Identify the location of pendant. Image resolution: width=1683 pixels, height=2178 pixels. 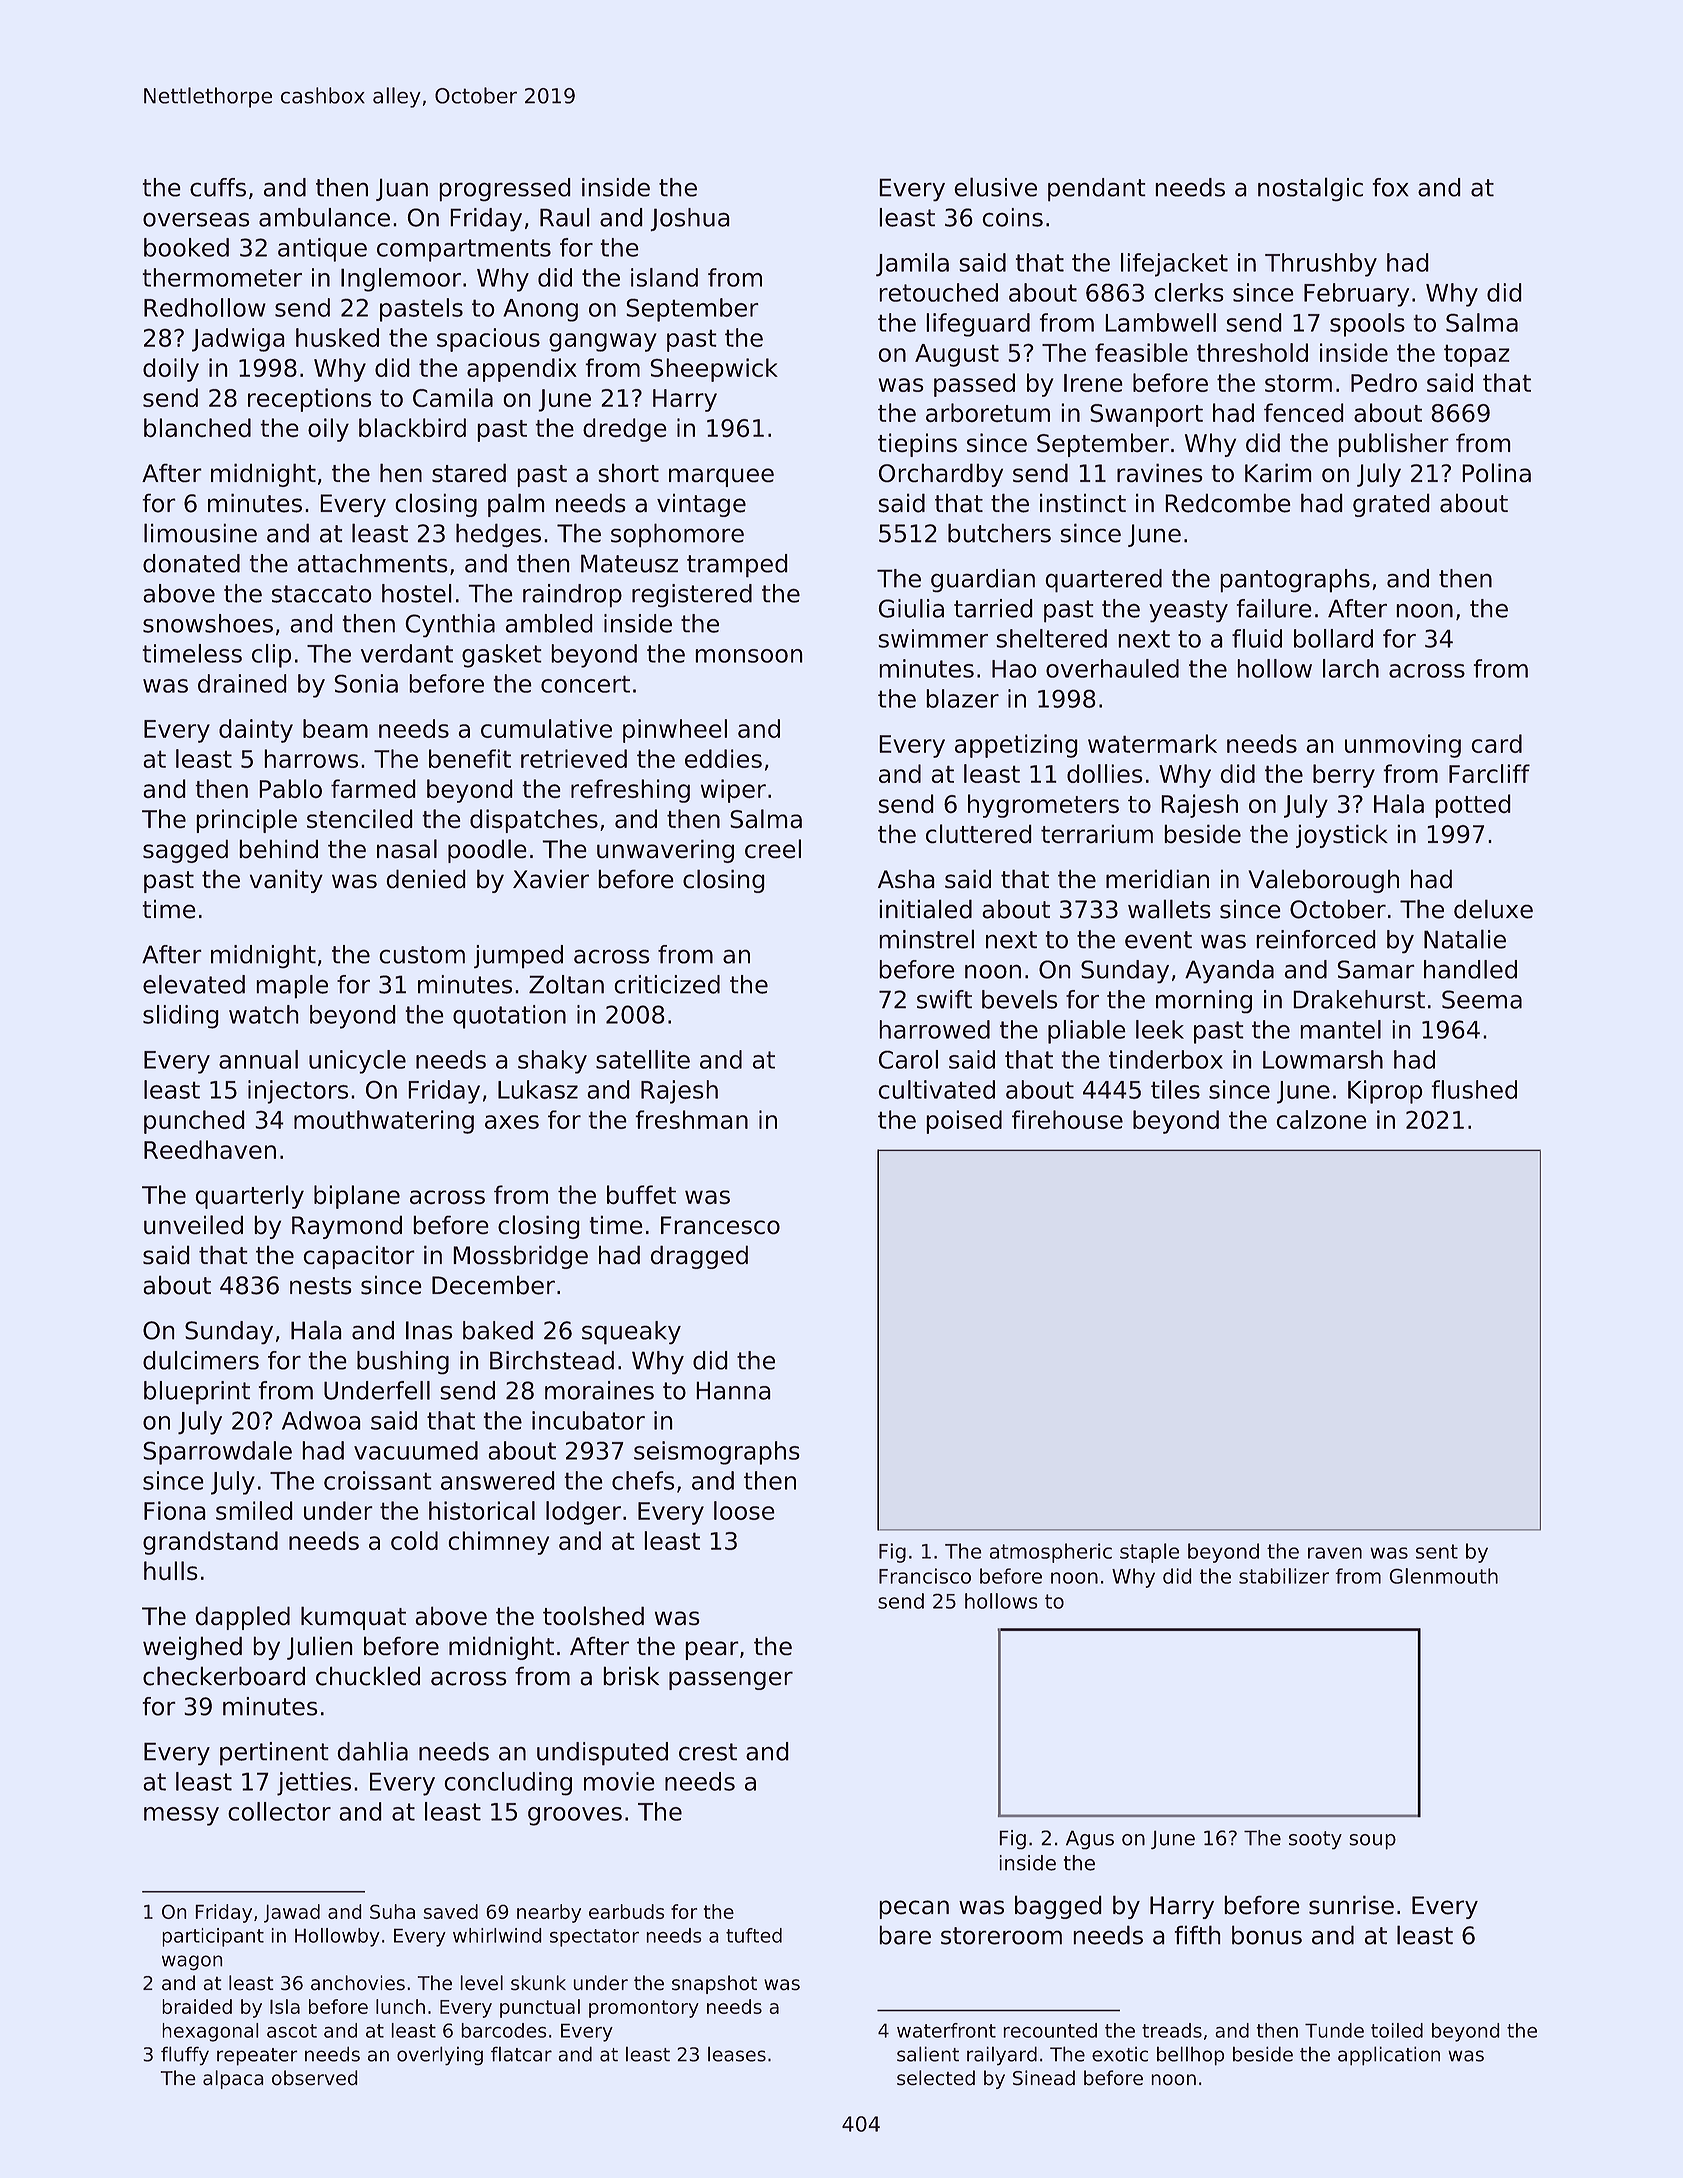
(1097, 190).
